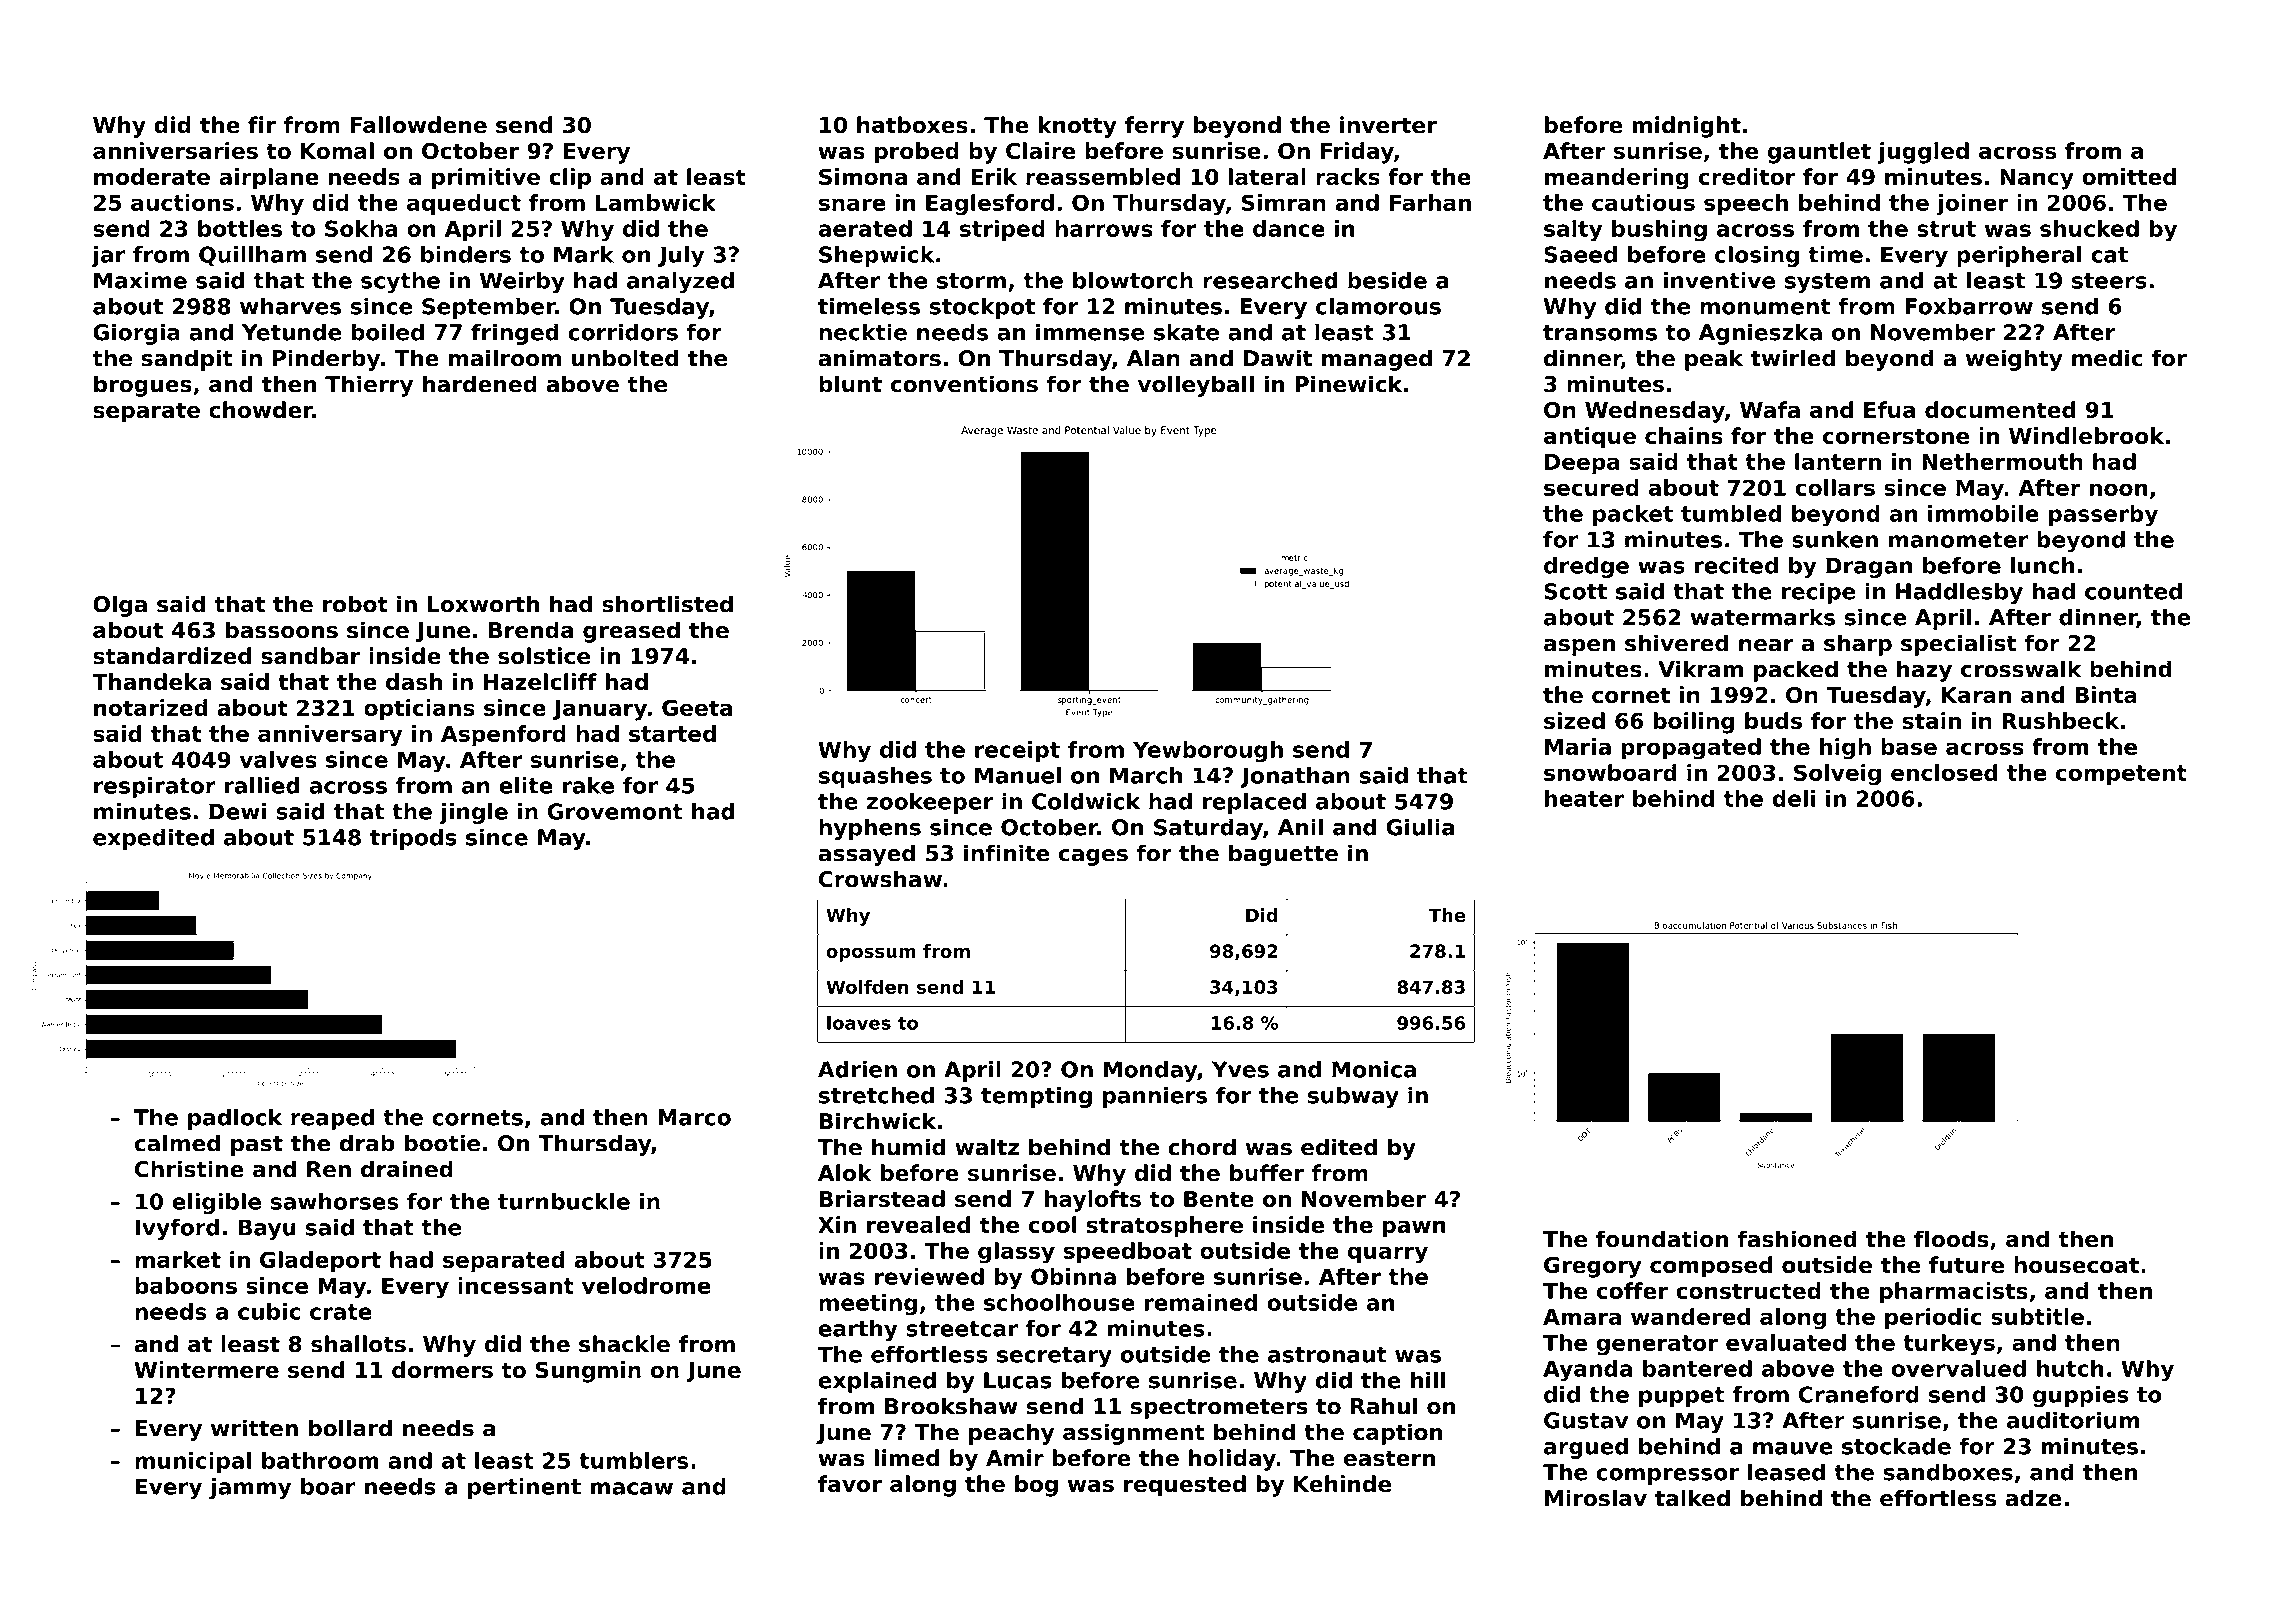 This screenshot has height=1620, width=2292. What do you see at coordinates (466, 254) in the screenshot?
I see `binders` at bounding box center [466, 254].
